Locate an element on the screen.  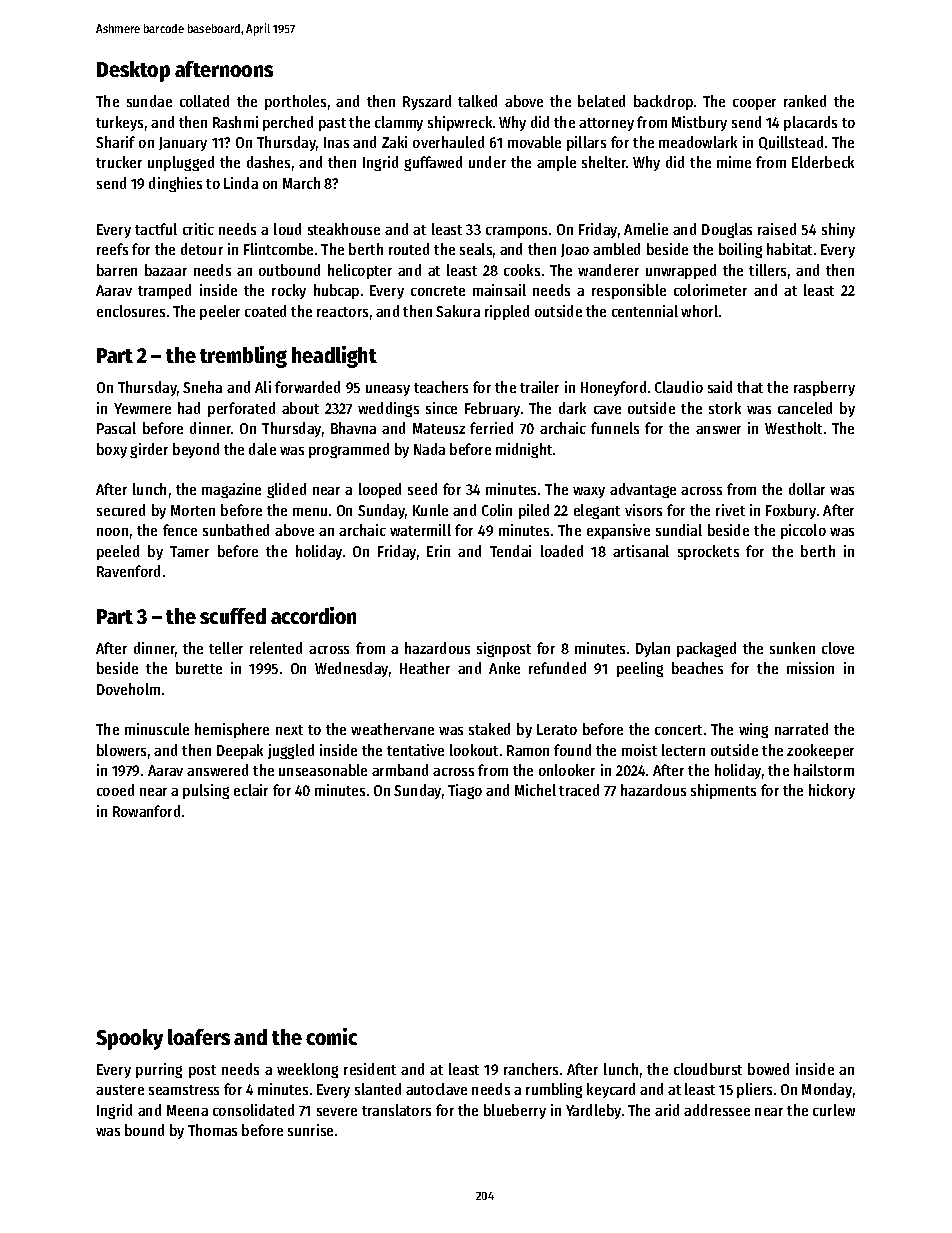
bowed is located at coordinates (768, 1069).
